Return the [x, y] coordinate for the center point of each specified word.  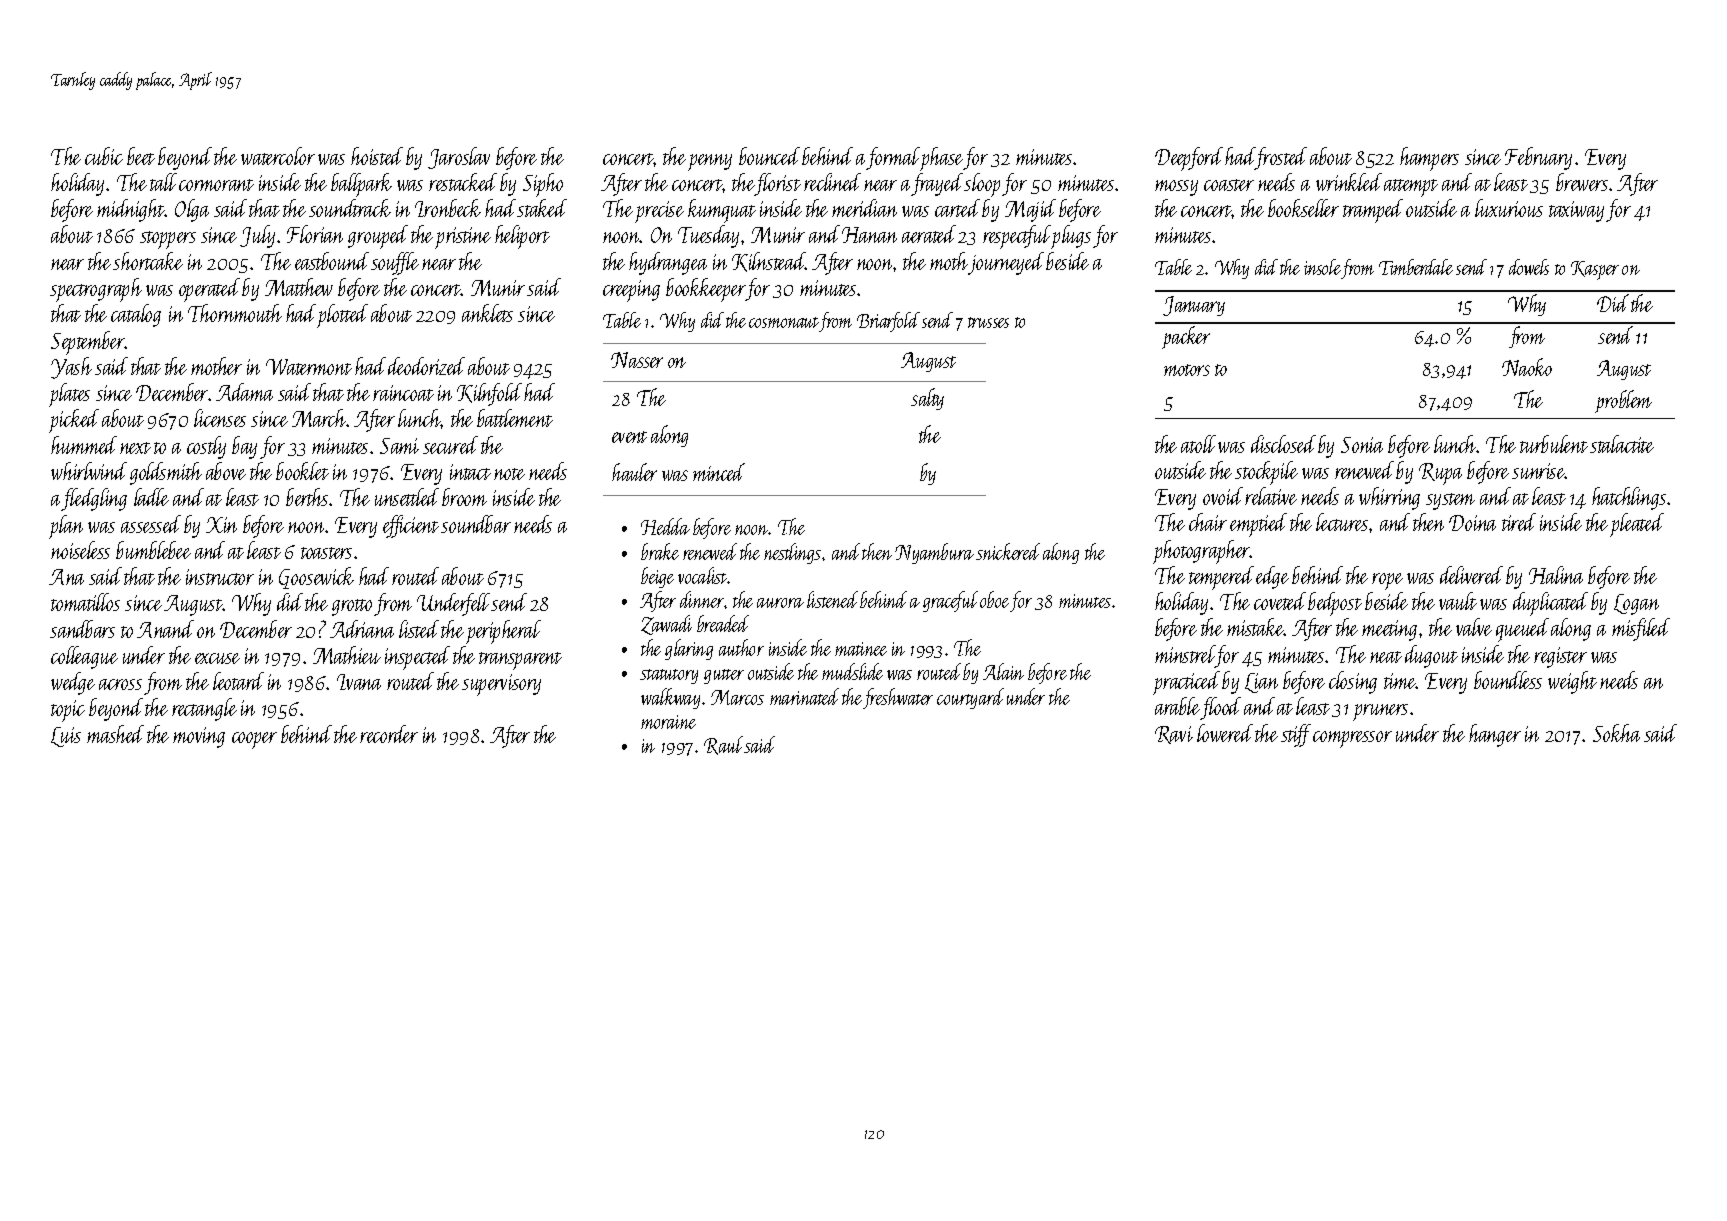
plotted [342, 316]
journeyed [1006, 263]
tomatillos [85, 602]
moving [199, 737]
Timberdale [1416, 267]
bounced [769, 156]
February [1538, 158]
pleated [1637, 525]
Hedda [665, 526]
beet [141, 156]
